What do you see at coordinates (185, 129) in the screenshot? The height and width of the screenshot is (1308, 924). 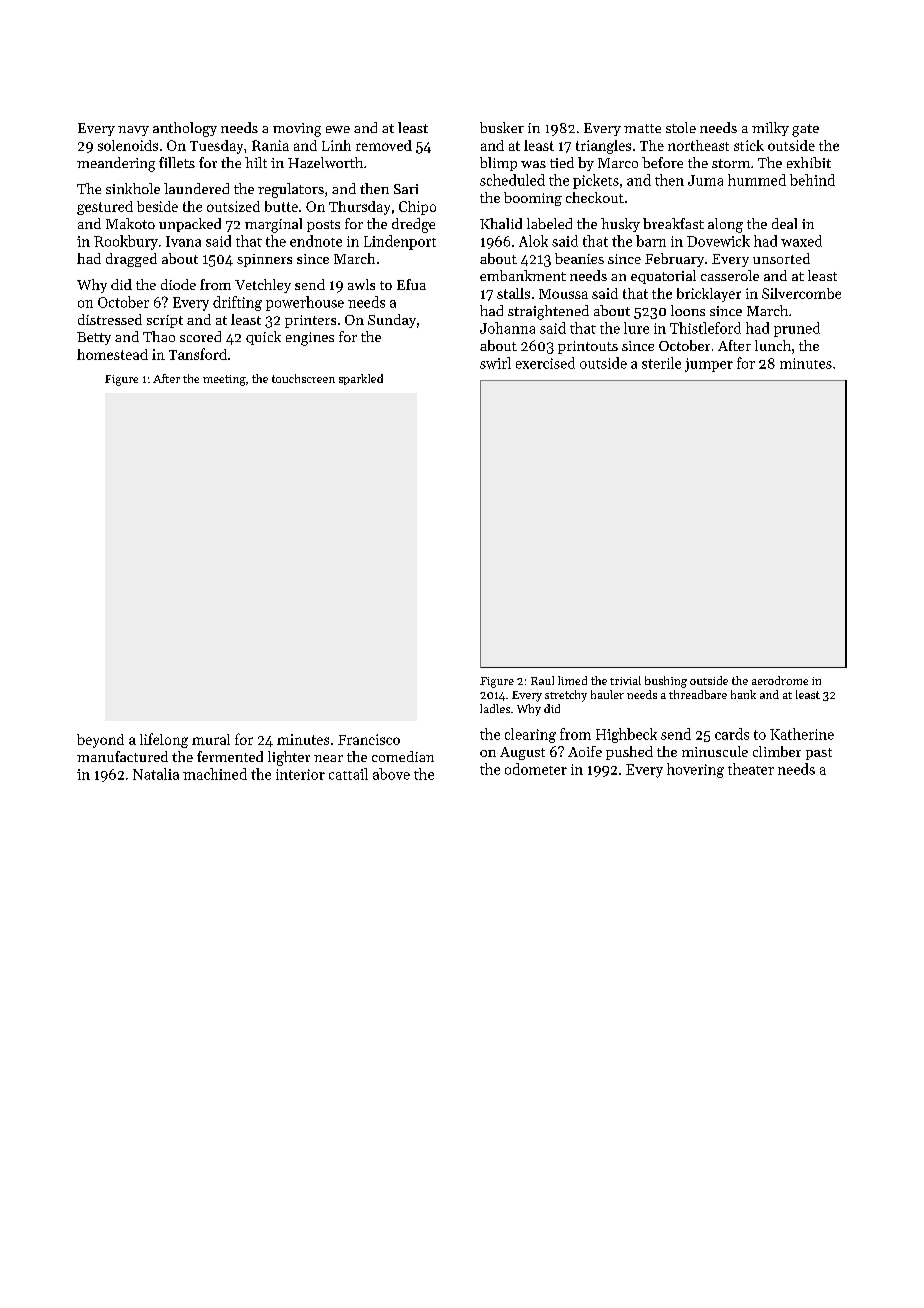 I see `anthology` at bounding box center [185, 129].
